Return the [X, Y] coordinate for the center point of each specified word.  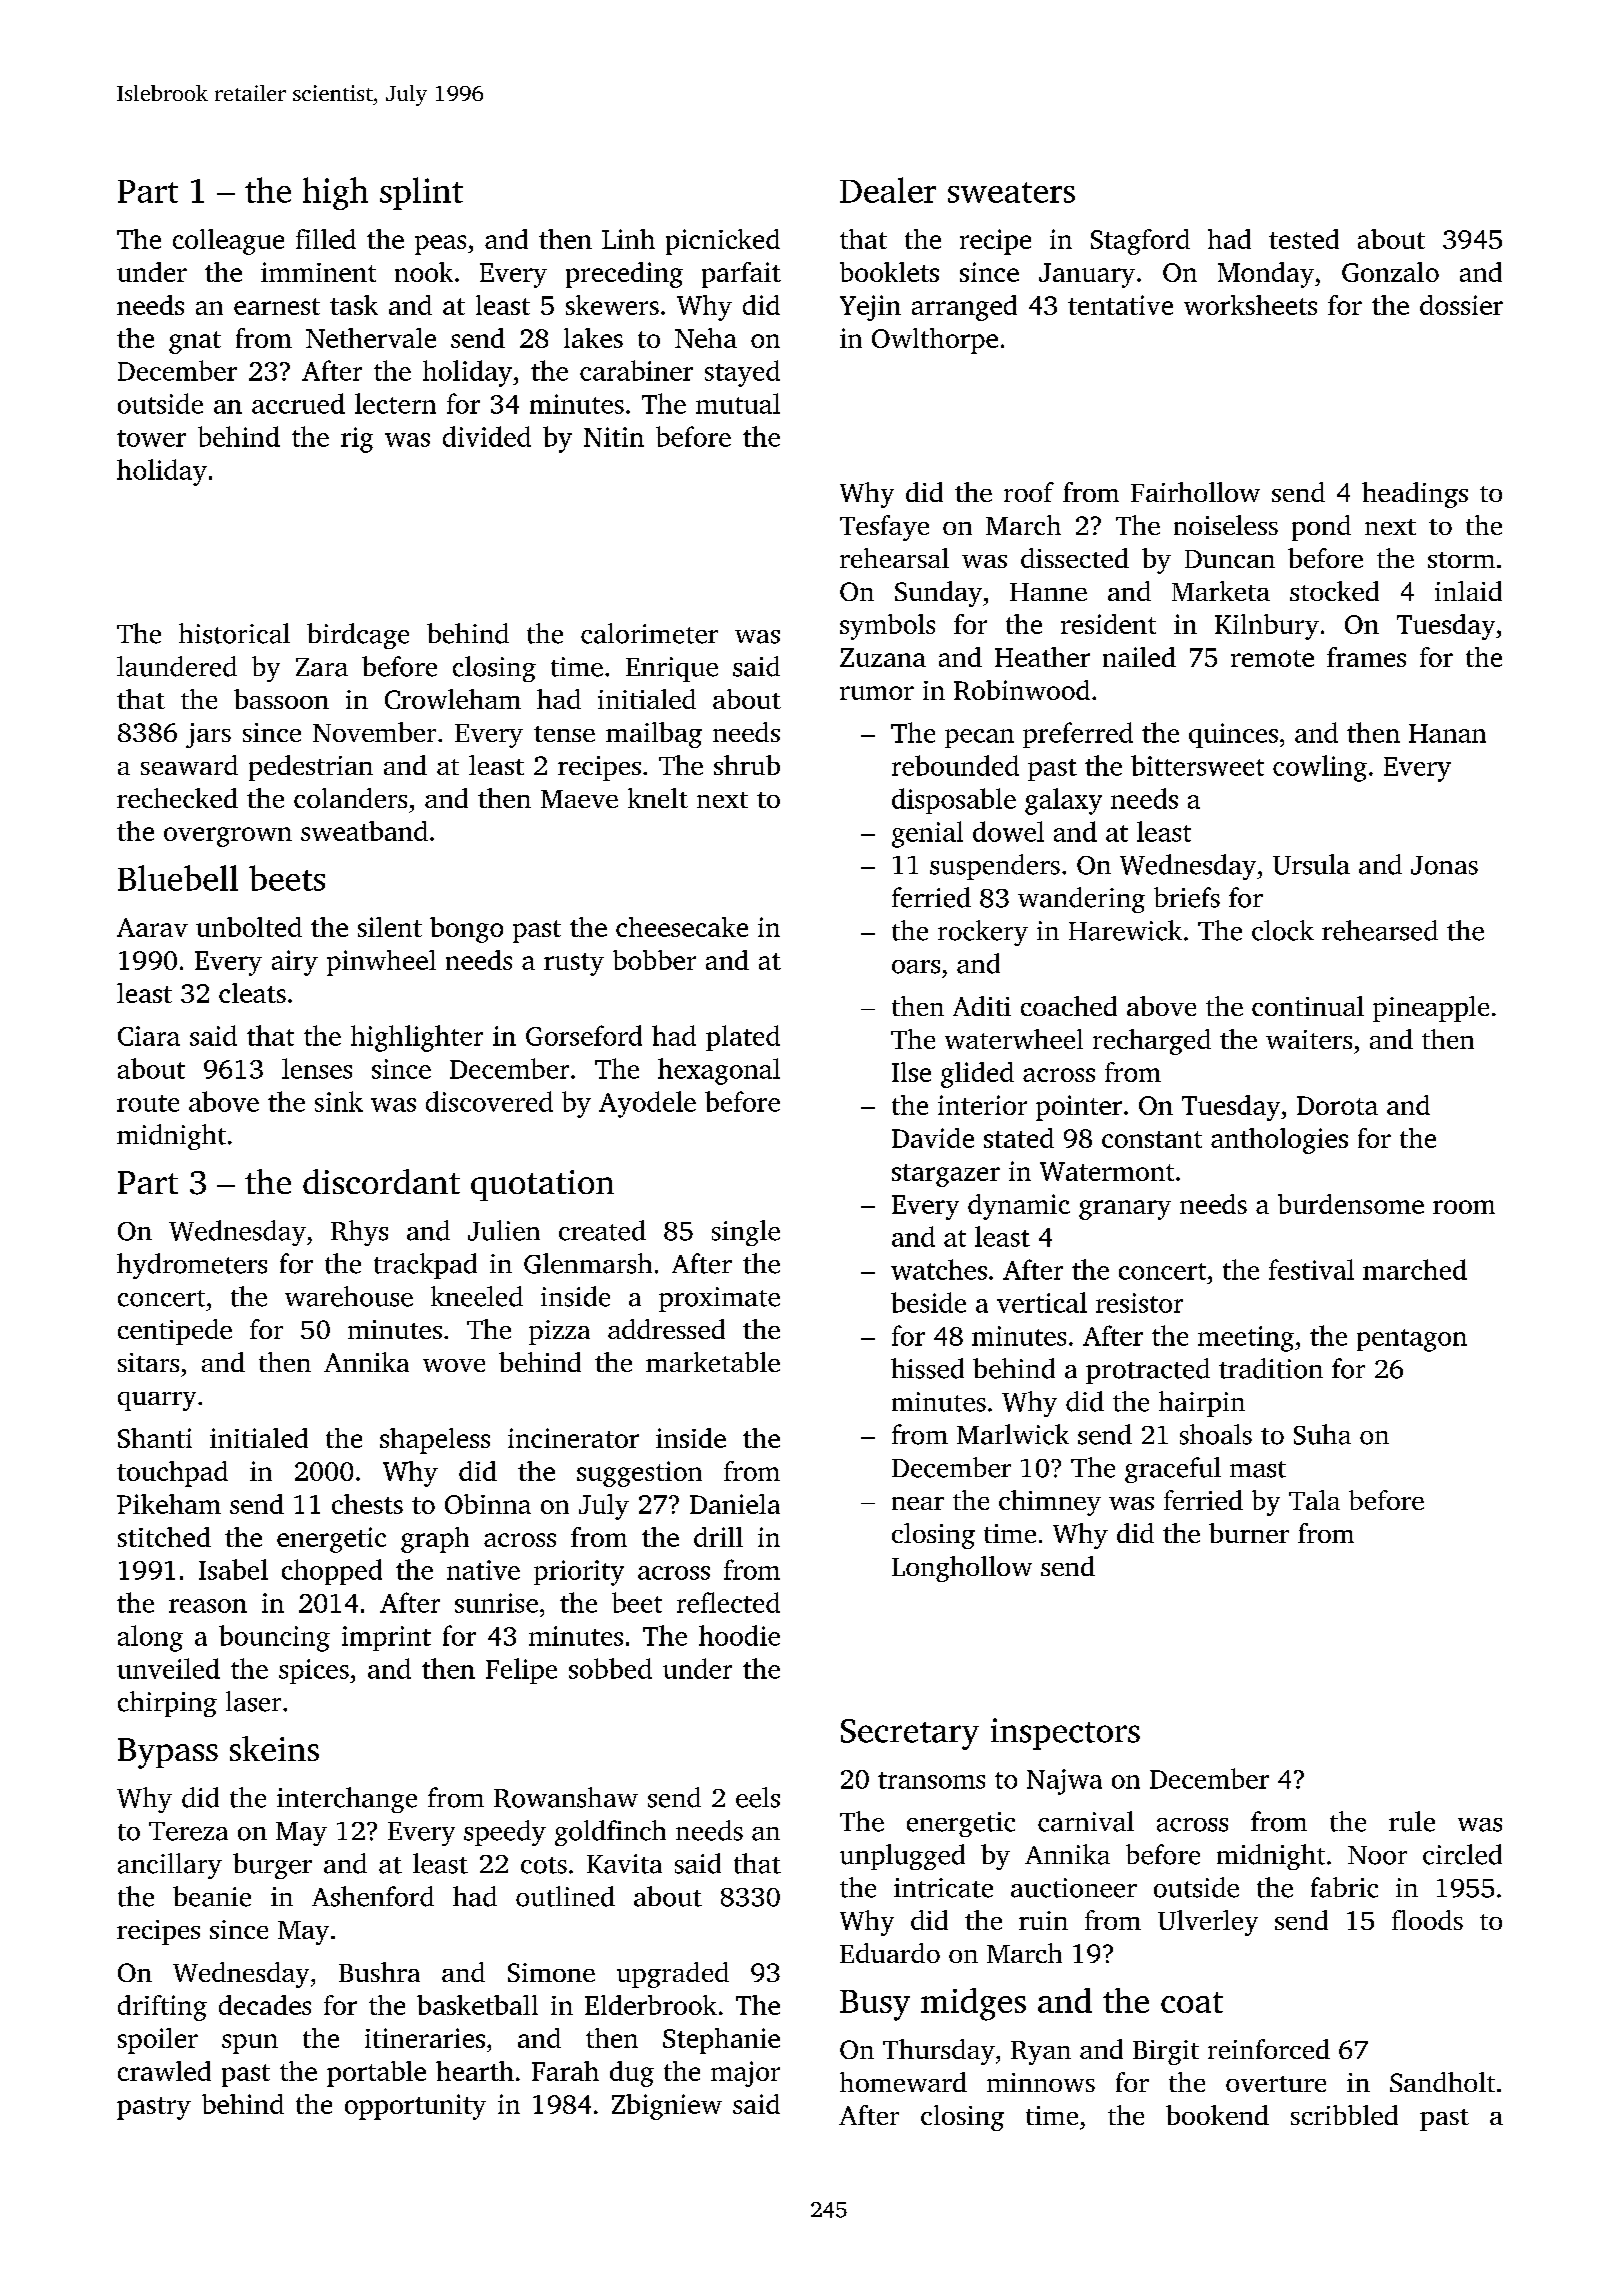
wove [454, 1365]
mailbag [654, 735]
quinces [1233, 735]
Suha [1322, 1434]
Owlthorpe [935, 341]
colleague [228, 242]
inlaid [1468, 591]
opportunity [415, 2107]
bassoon [281, 699]
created [602, 1230]
